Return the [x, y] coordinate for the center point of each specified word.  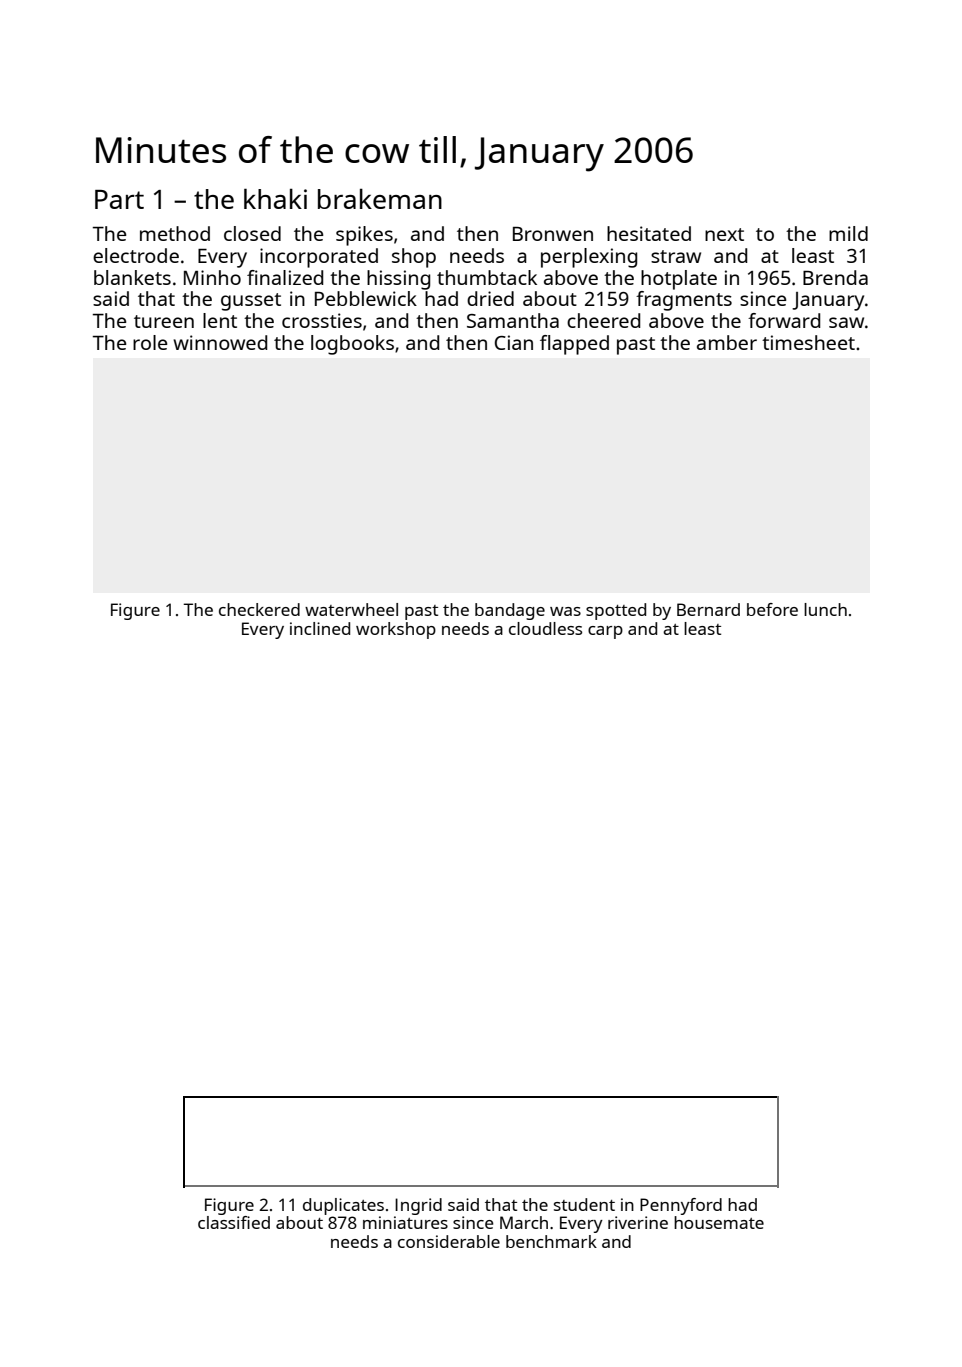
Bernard [708, 609]
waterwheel [351, 609]
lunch [825, 609]
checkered [259, 609]
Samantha [513, 320]
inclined [320, 628]
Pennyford [681, 1206]
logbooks [352, 345]
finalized [285, 277]
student [584, 1204]
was [565, 611]
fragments [684, 301]
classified [234, 1222]
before [772, 609]
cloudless [545, 628]
